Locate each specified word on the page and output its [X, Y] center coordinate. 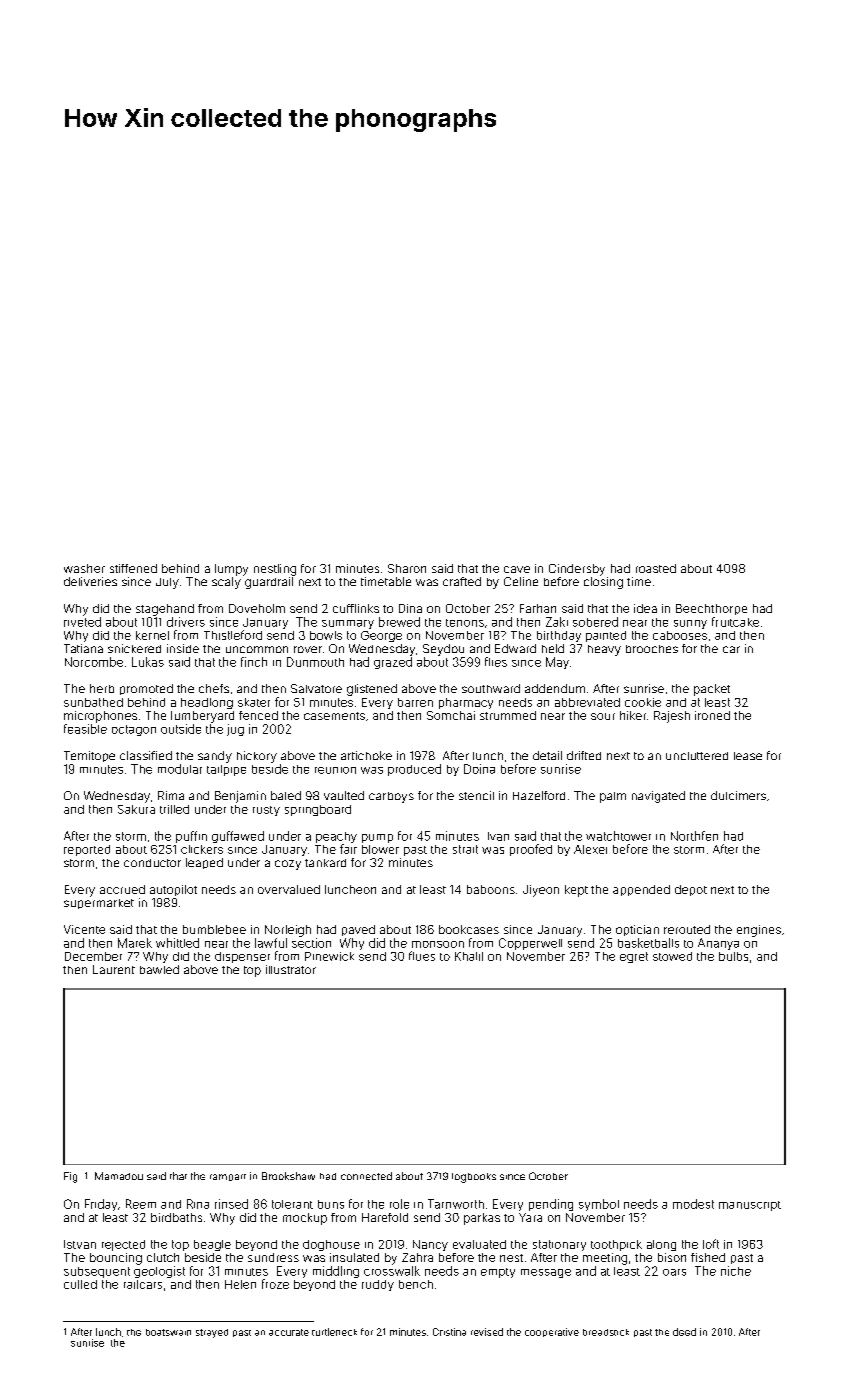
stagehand [165, 610]
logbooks [474, 1178]
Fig [70, 1177]
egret [634, 957]
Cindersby [577, 570]
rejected [123, 1245]
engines [759, 931]
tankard [325, 863]
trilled [174, 809]
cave [517, 569]
